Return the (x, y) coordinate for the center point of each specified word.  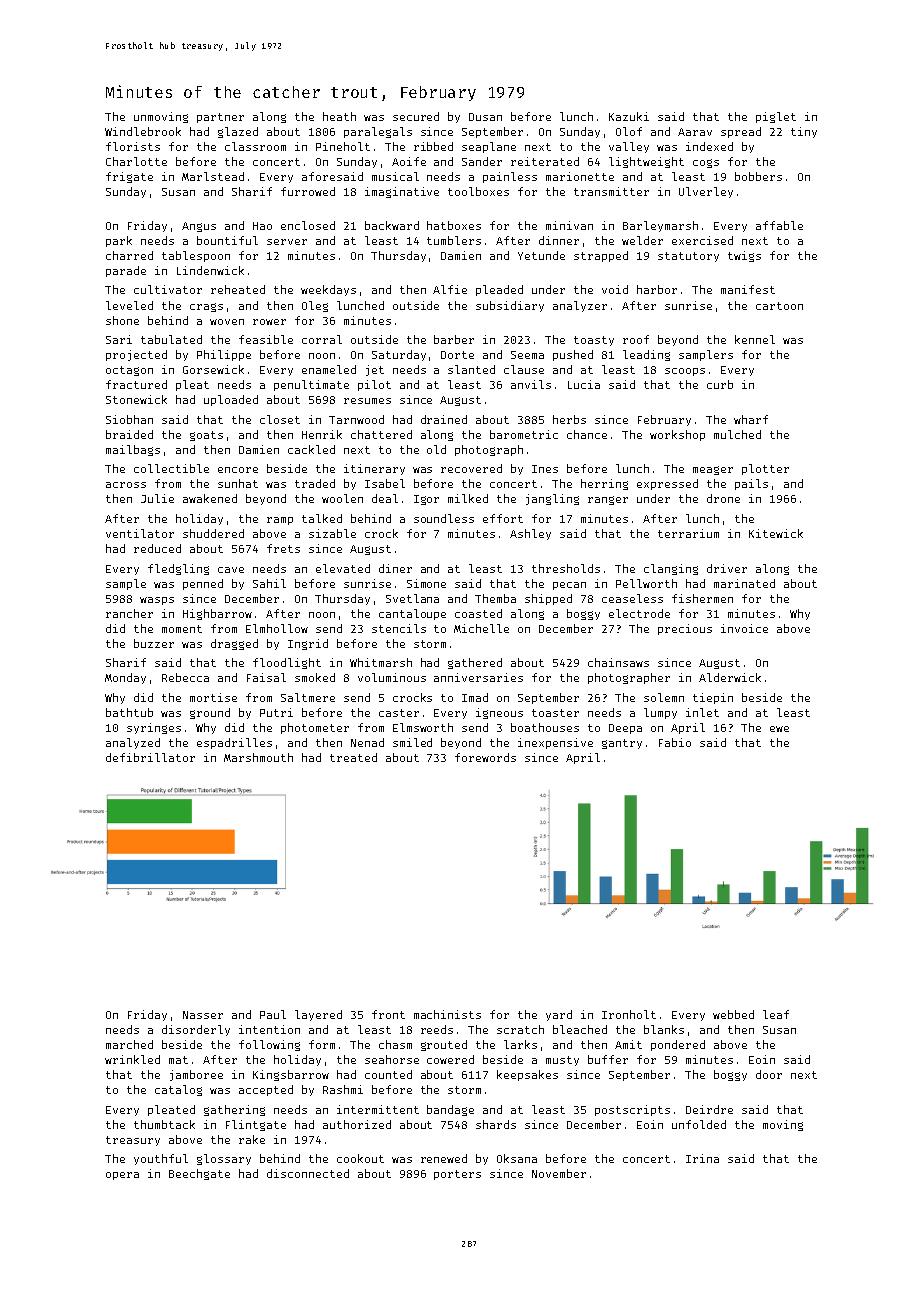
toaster (555, 713)
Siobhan (129, 419)
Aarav (695, 132)
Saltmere (308, 697)
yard (559, 1015)
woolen (342, 498)
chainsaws (618, 662)
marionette (580, 176)
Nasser (203, 1015)
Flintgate (256, 1125)
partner (220, 118)
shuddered (213, 533)
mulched (737, 434)
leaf (776, 1014)
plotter (765, 469)
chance (587, 434)
